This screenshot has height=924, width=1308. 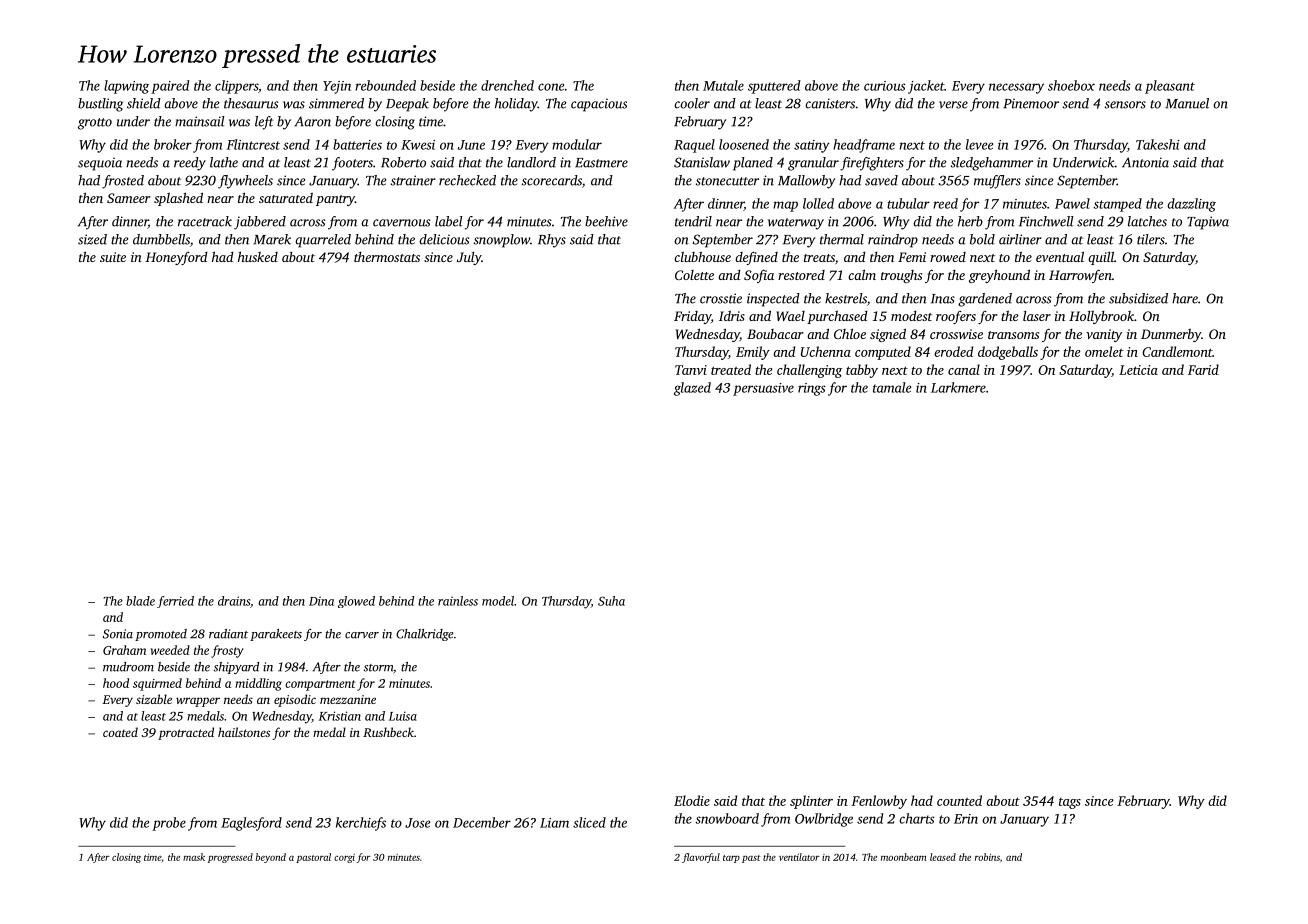 I want to click on tarp, so click(x=731, y=859).
